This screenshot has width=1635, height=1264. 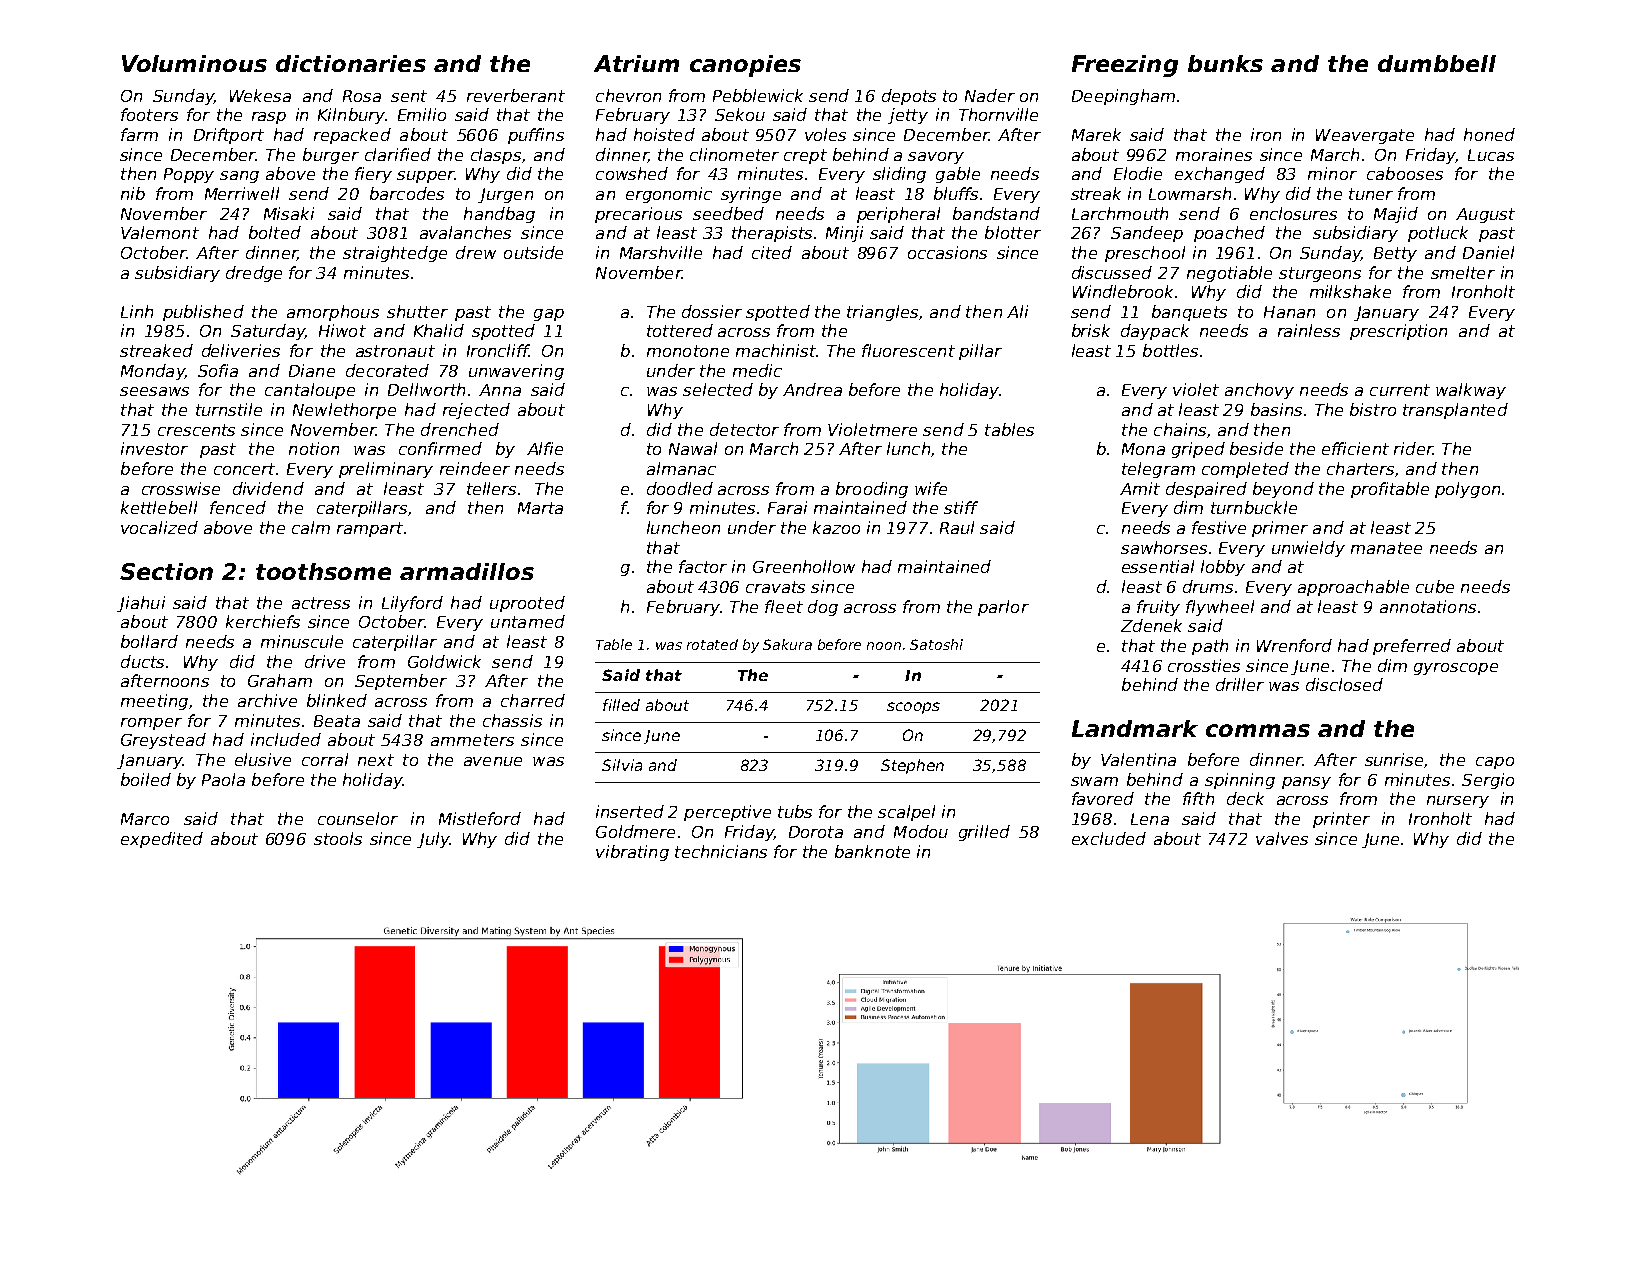 I want to click on dumbbell, so click(x=1437, y=63).
